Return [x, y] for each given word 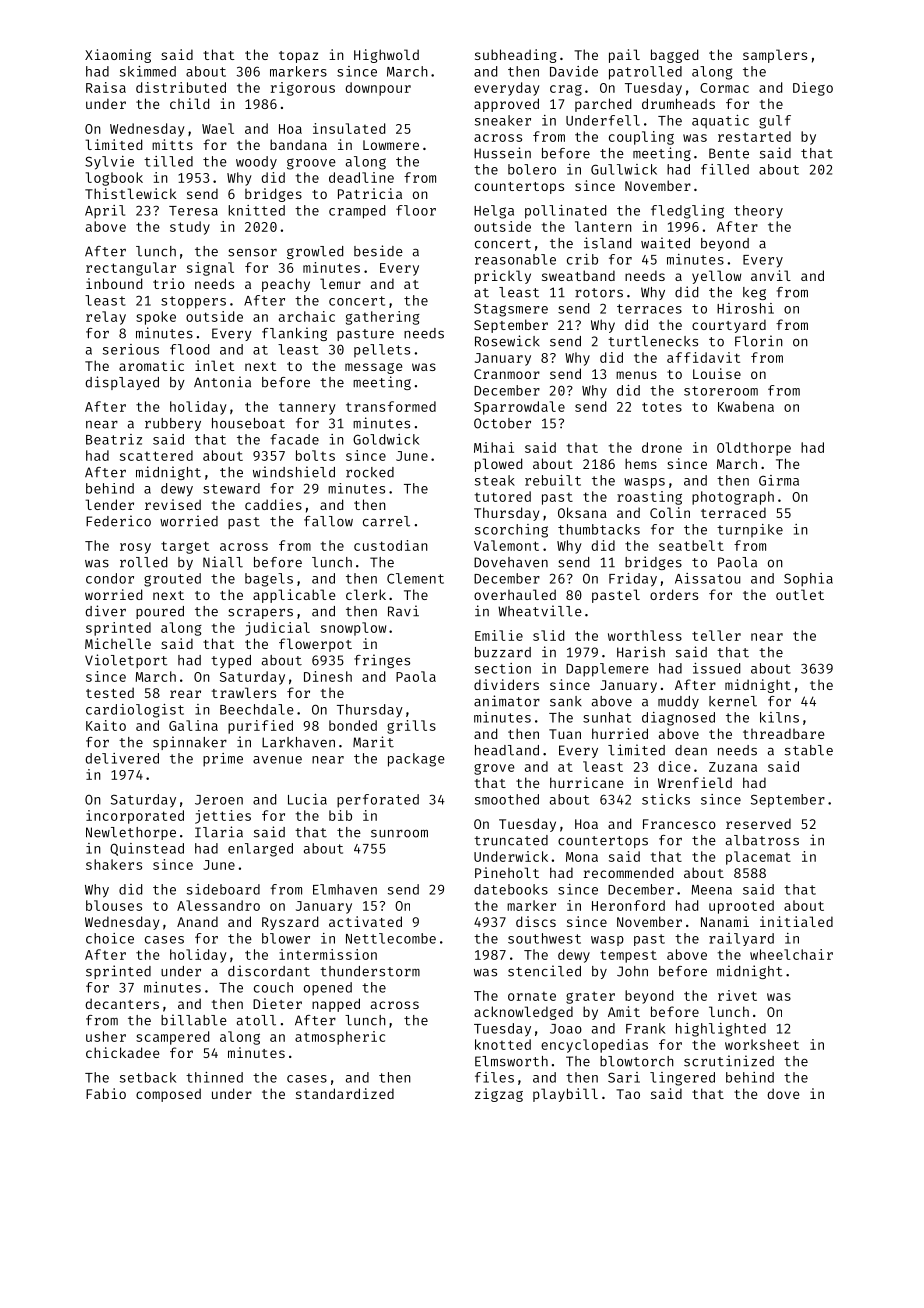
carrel [386, 521]
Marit [373, 742]
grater [590, 997]
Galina [193, 725]
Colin [670, 512]
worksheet [762, 1044]
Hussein [502, 153]
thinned [214, 1077]
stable [809, 750]
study [190, 228]
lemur [340, 283]
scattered [156, 455]
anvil [771, 275]
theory [758, 212]
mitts [172, 144]
